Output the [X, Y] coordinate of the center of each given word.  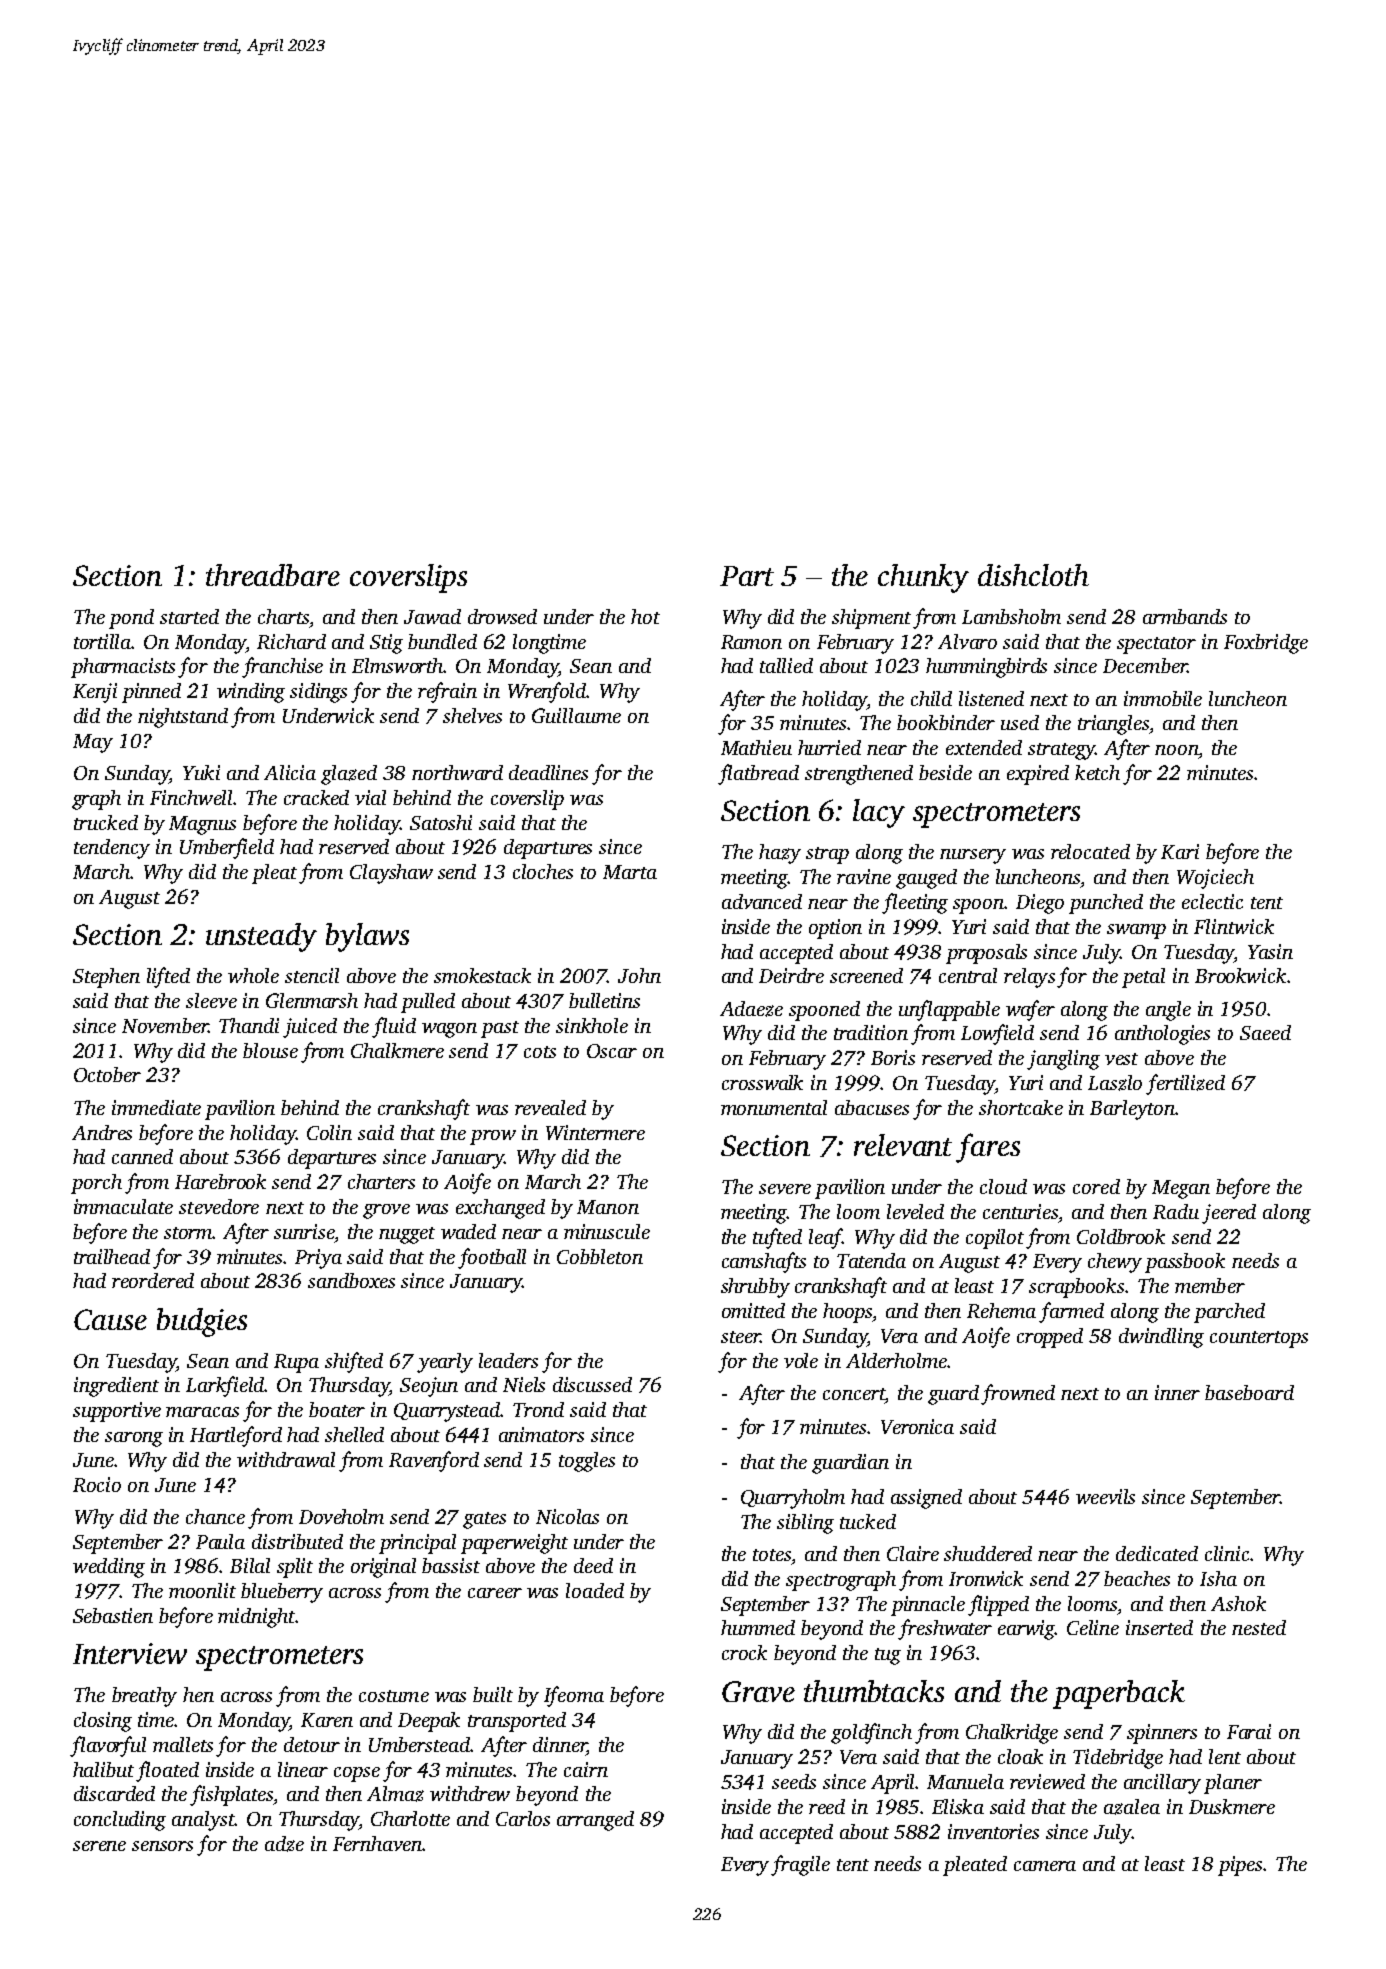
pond [131, 619]
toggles [587, 1462]
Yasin [1270, 951]
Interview [130, 1653]
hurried [829, 747]
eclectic [1212, 901]
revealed [550, 1107]
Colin [329, 1132]
